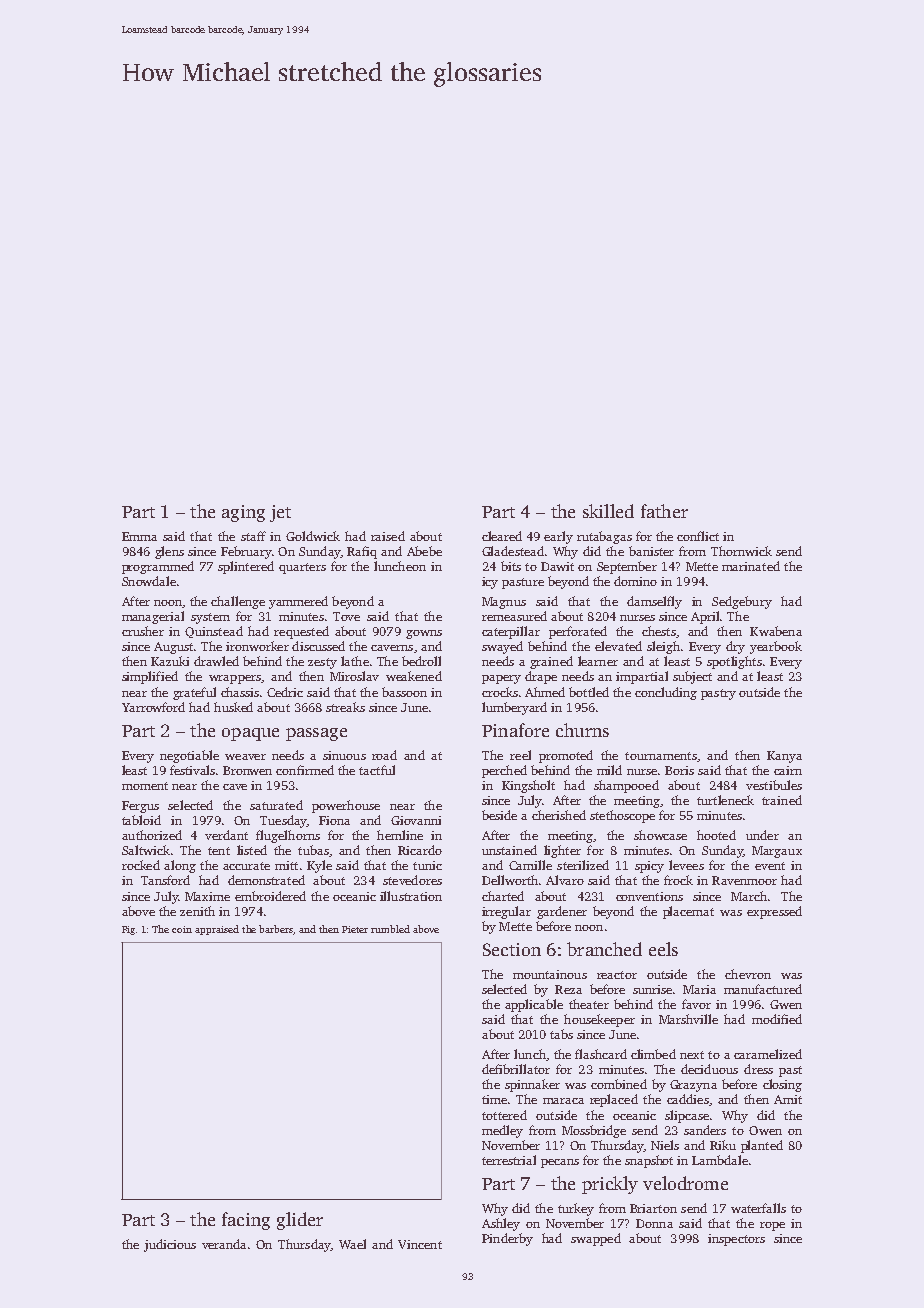 The height and width of the screenshot is (1308, 924). Describe the element at coordinates (619, 1084) in the screenshot. I see `combined` at that location.
